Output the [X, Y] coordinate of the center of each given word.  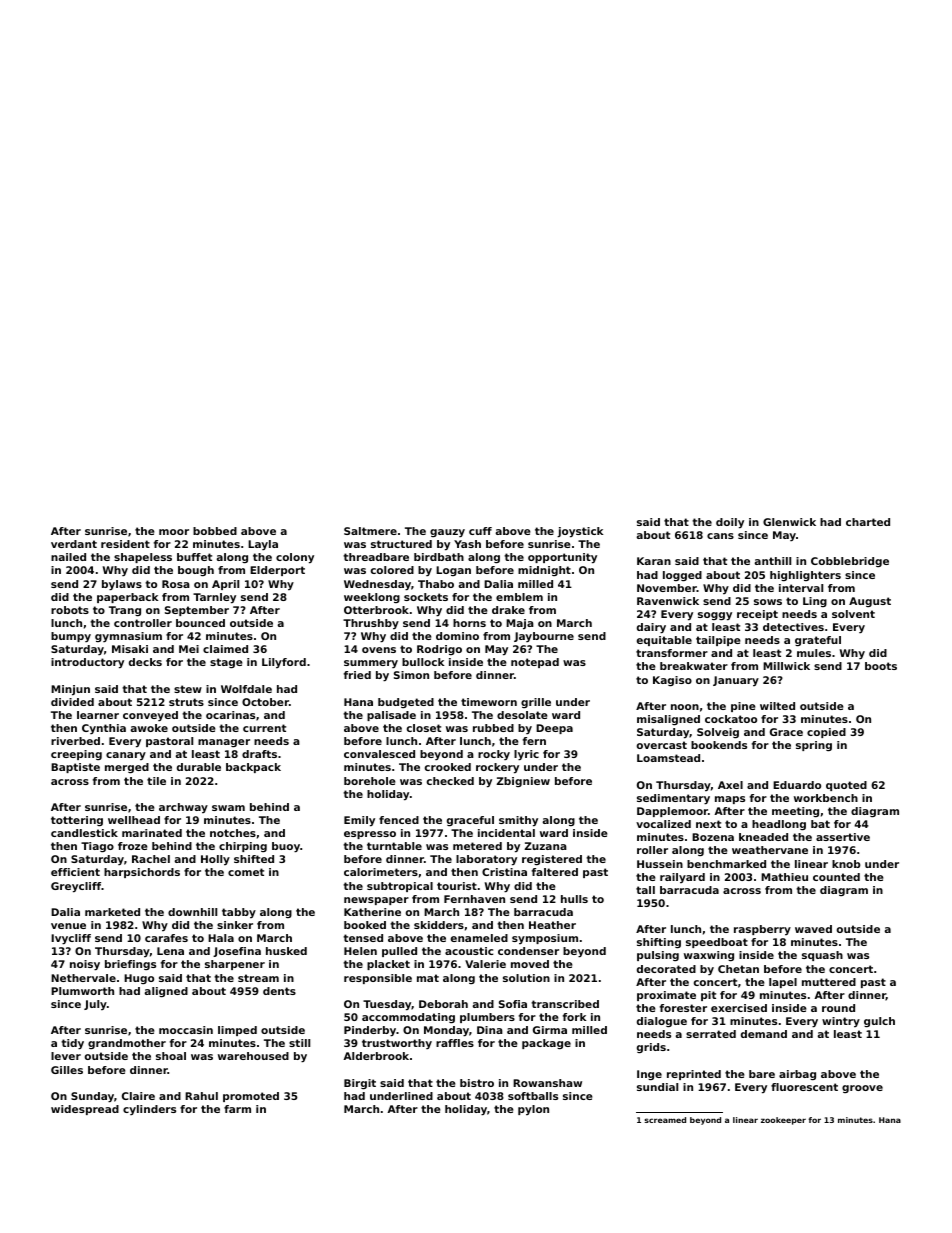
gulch [879, 1022]
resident [125, 544]
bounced [200, 623]
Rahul [201, 1096]
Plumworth [82, 991]
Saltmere [370, 531]
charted [868, 522]
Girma [550, 1030]
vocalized [663, 824]
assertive [843, 837]
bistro [477, 1083]
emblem [519, 597]
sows [768, 602]
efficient [75, 872]
